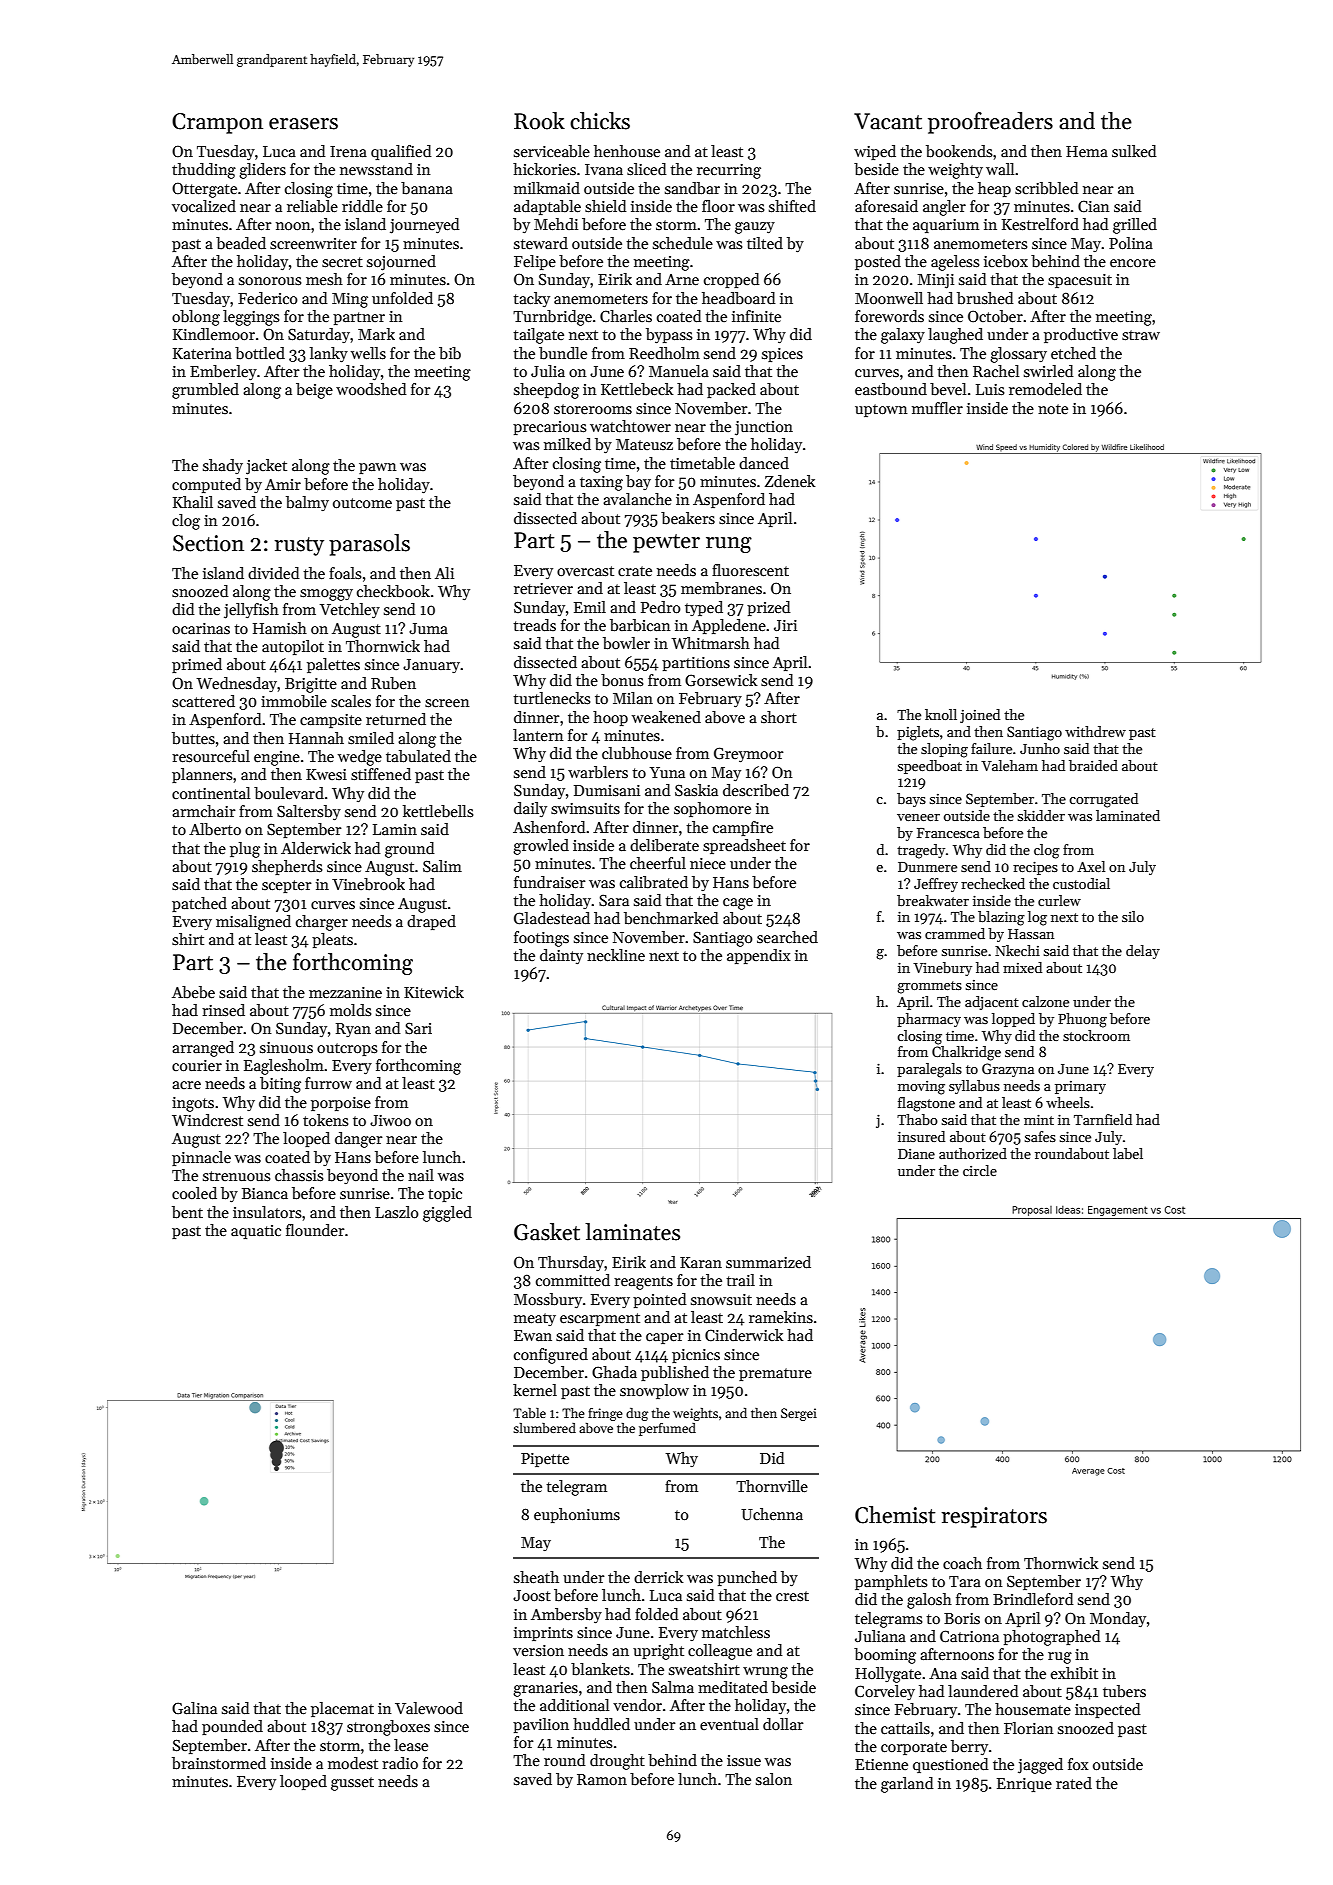 This page has height=1885, width=1333. What do you see at coordinates (561, 956) in the page?
I see `dainty` at bounding box center [561, 956].
